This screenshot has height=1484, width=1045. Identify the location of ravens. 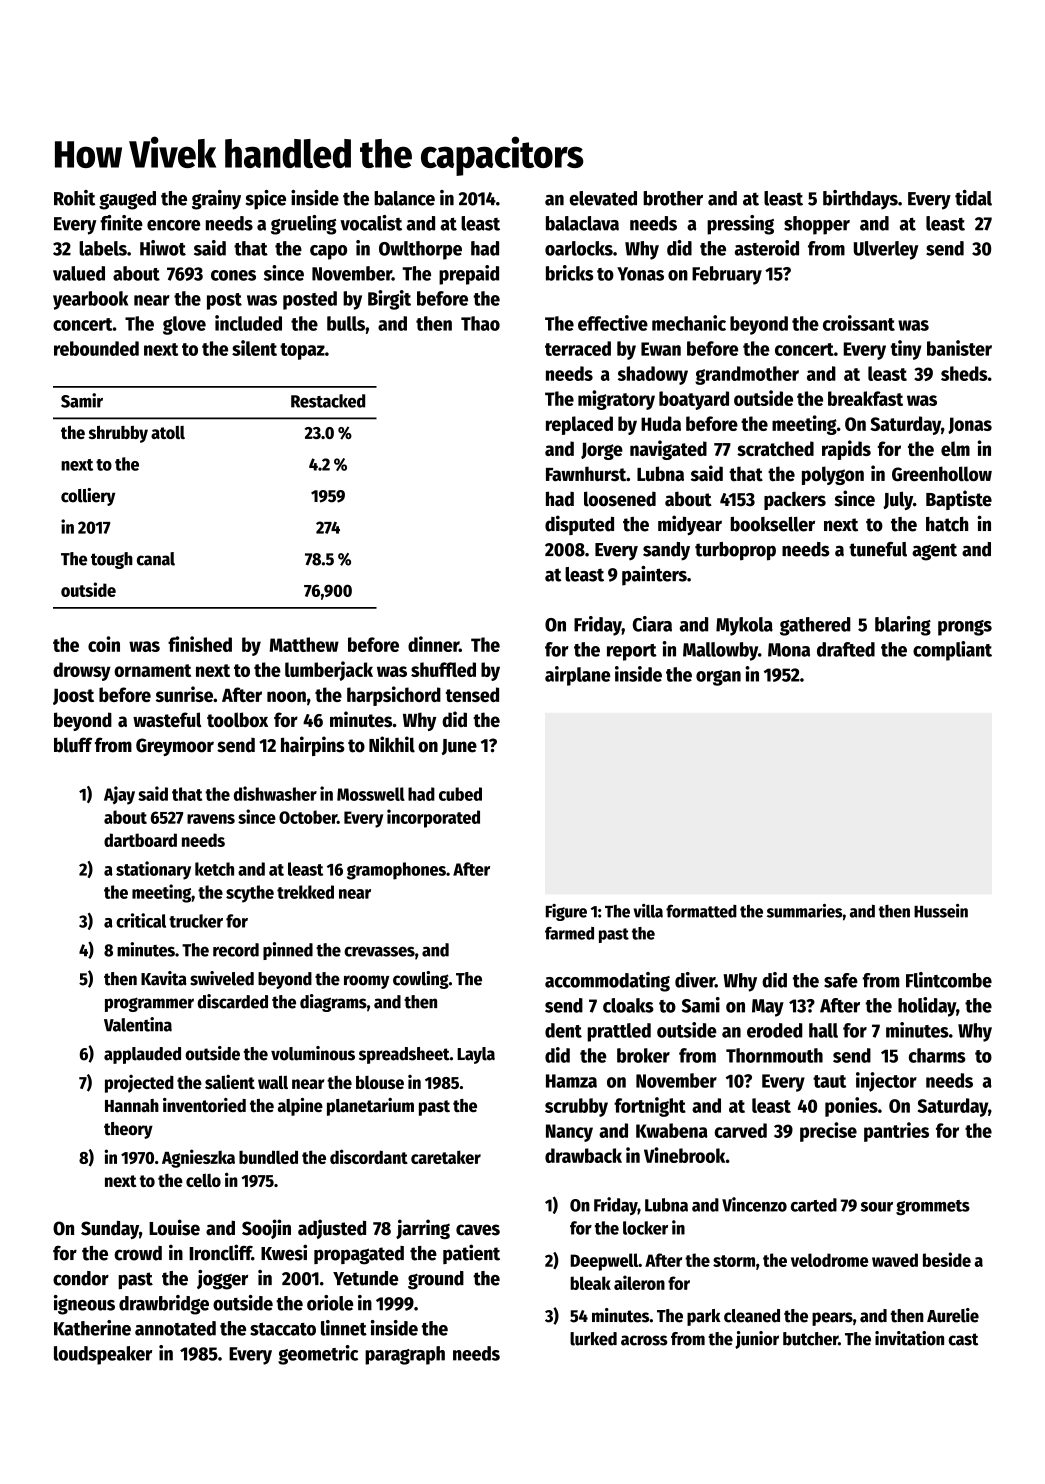
(211, 819).
